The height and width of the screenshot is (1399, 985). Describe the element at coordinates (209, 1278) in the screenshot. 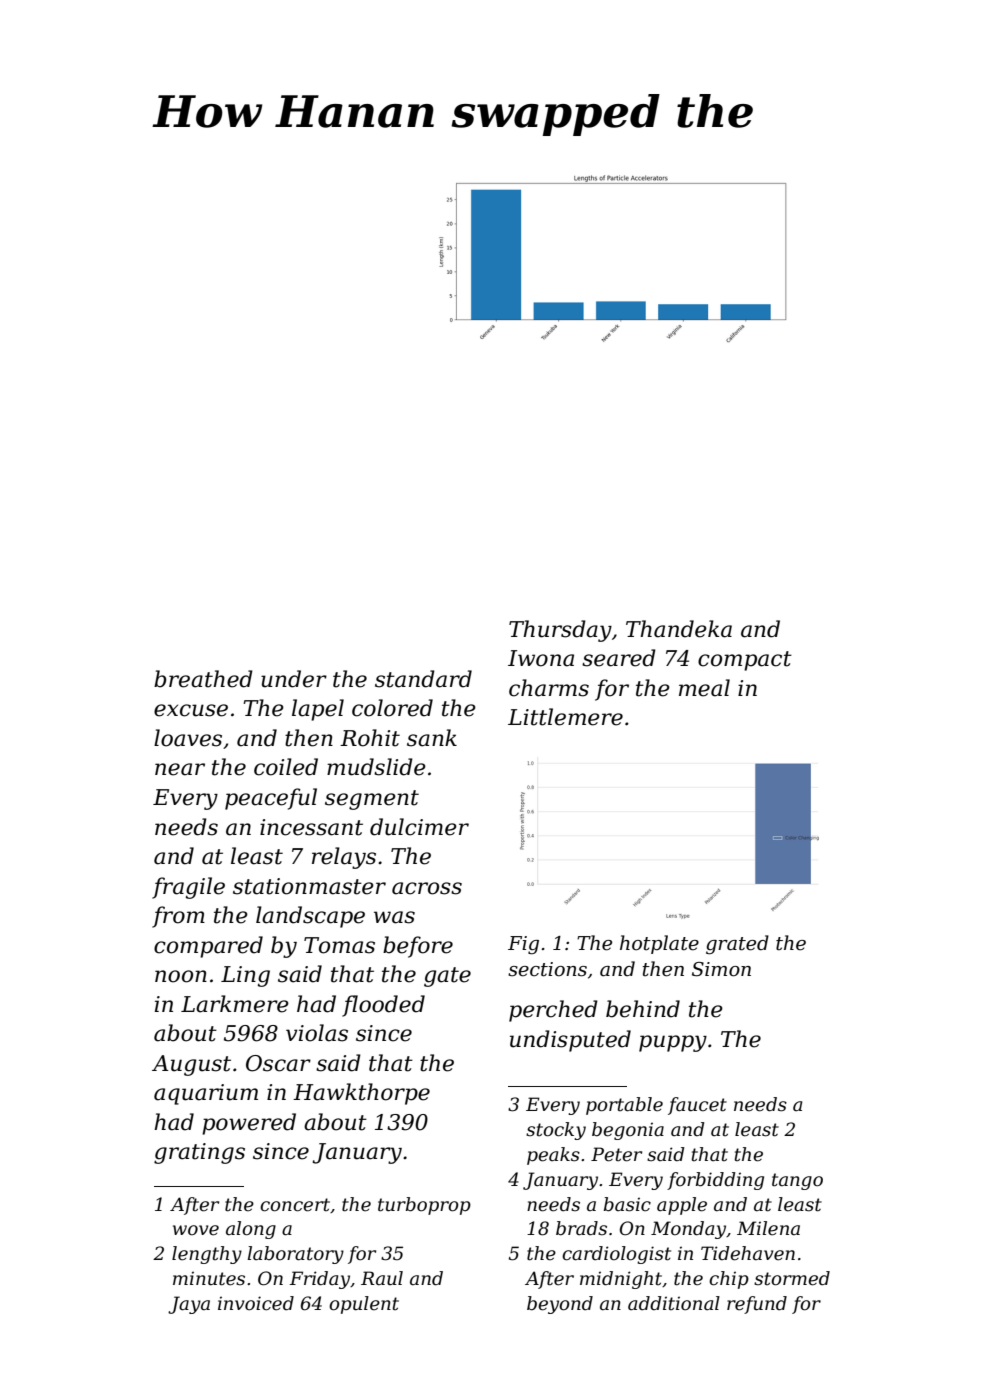

I see `minutes` at that location.
